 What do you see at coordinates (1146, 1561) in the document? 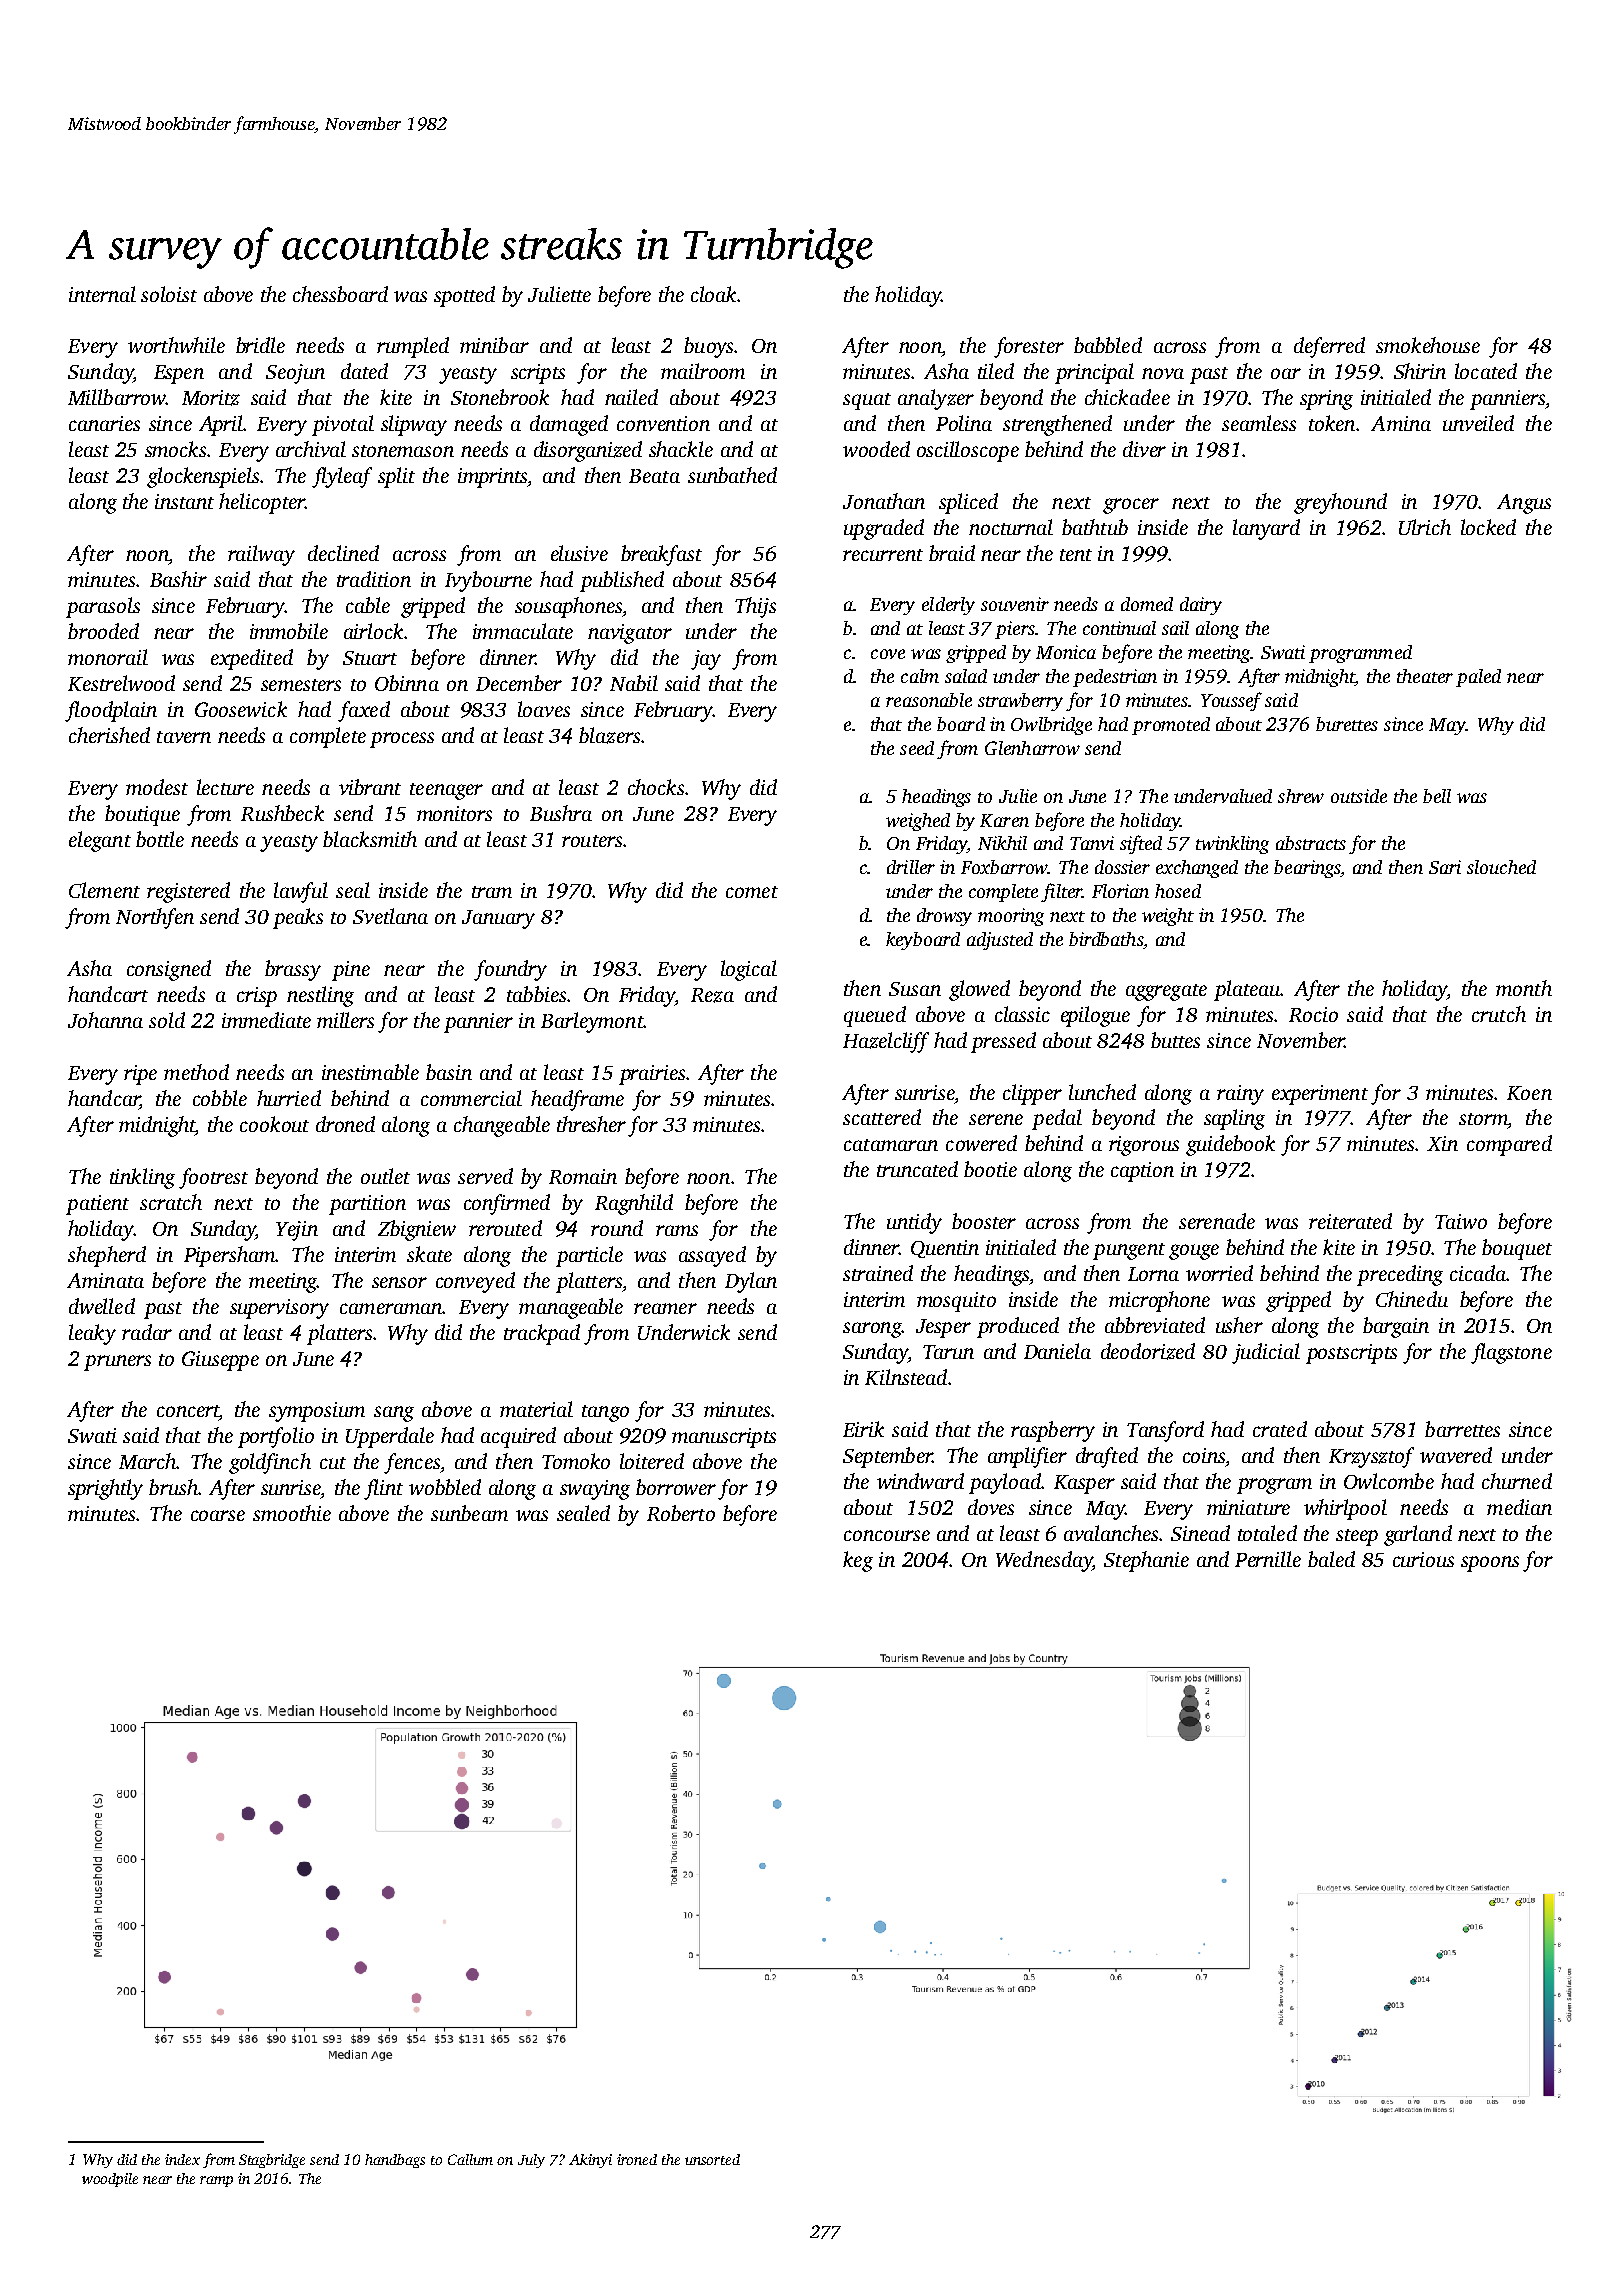
I see `Stephanie` at bounding box center [1146, 1561].
